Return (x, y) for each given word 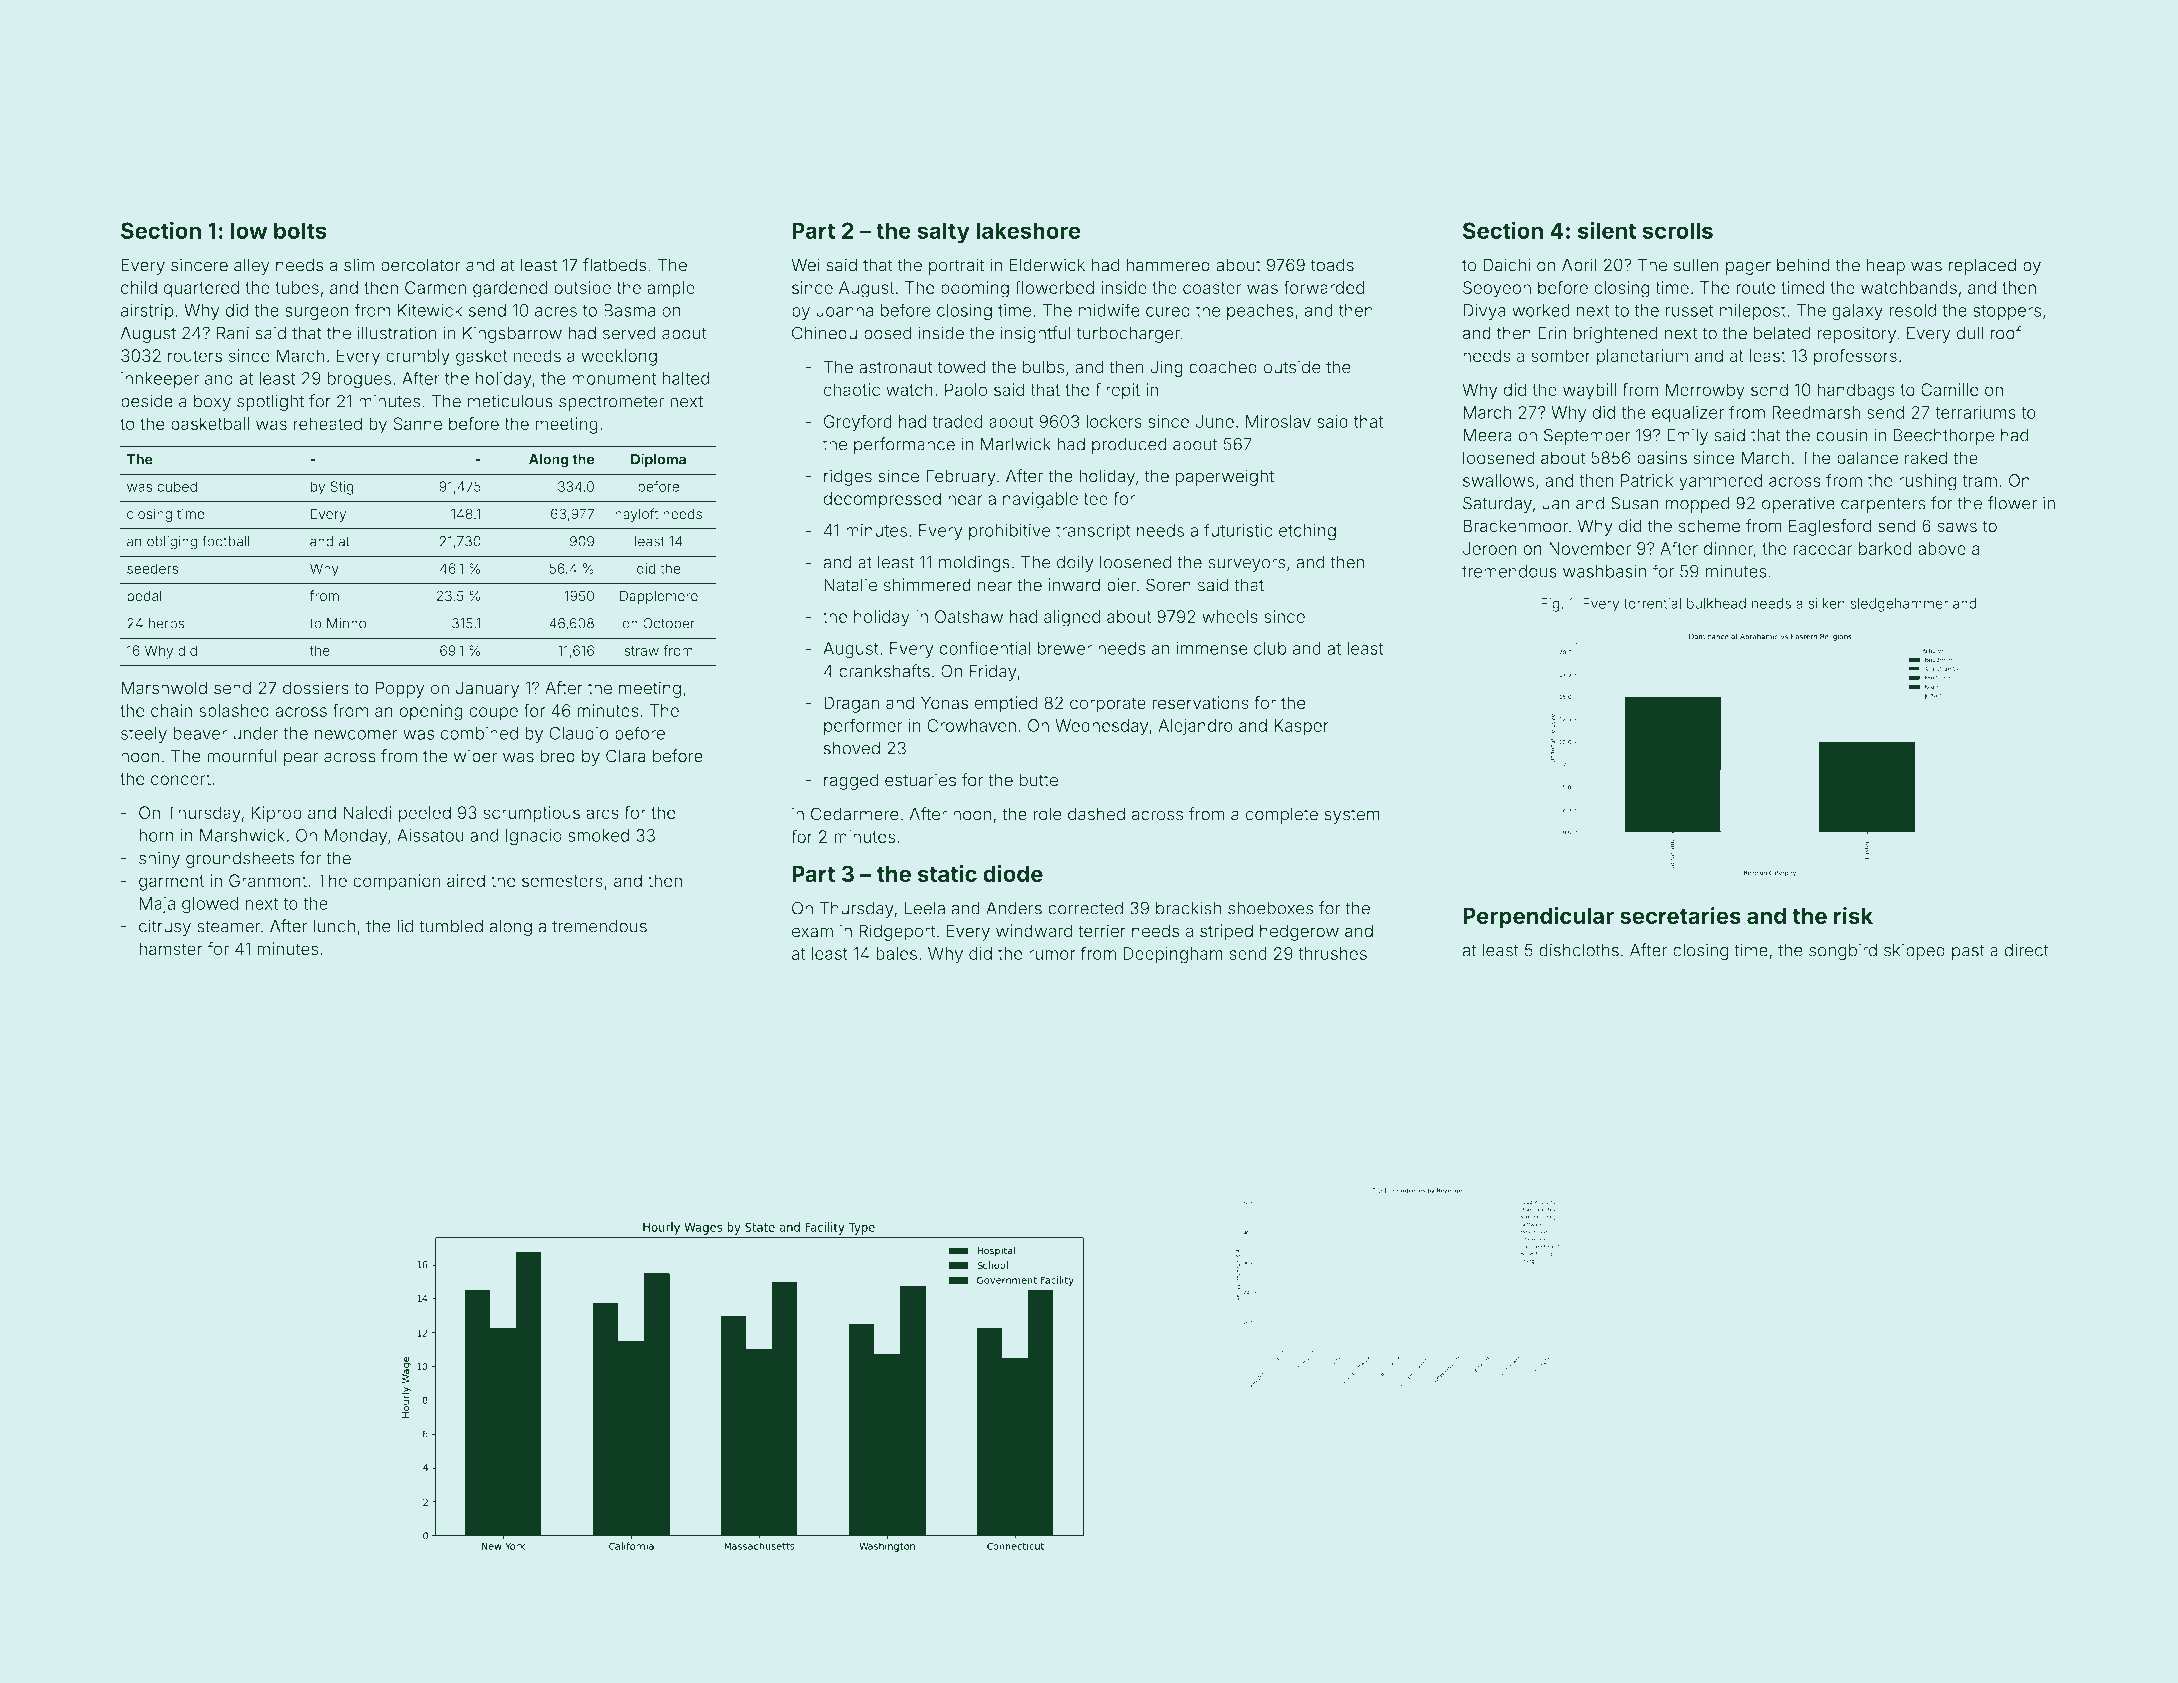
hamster (170, 949)
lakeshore (1028, 230)
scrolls (1677, 230)
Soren (1168, 585)
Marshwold (164, 688)
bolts (300, 230)
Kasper (1301, 727)
